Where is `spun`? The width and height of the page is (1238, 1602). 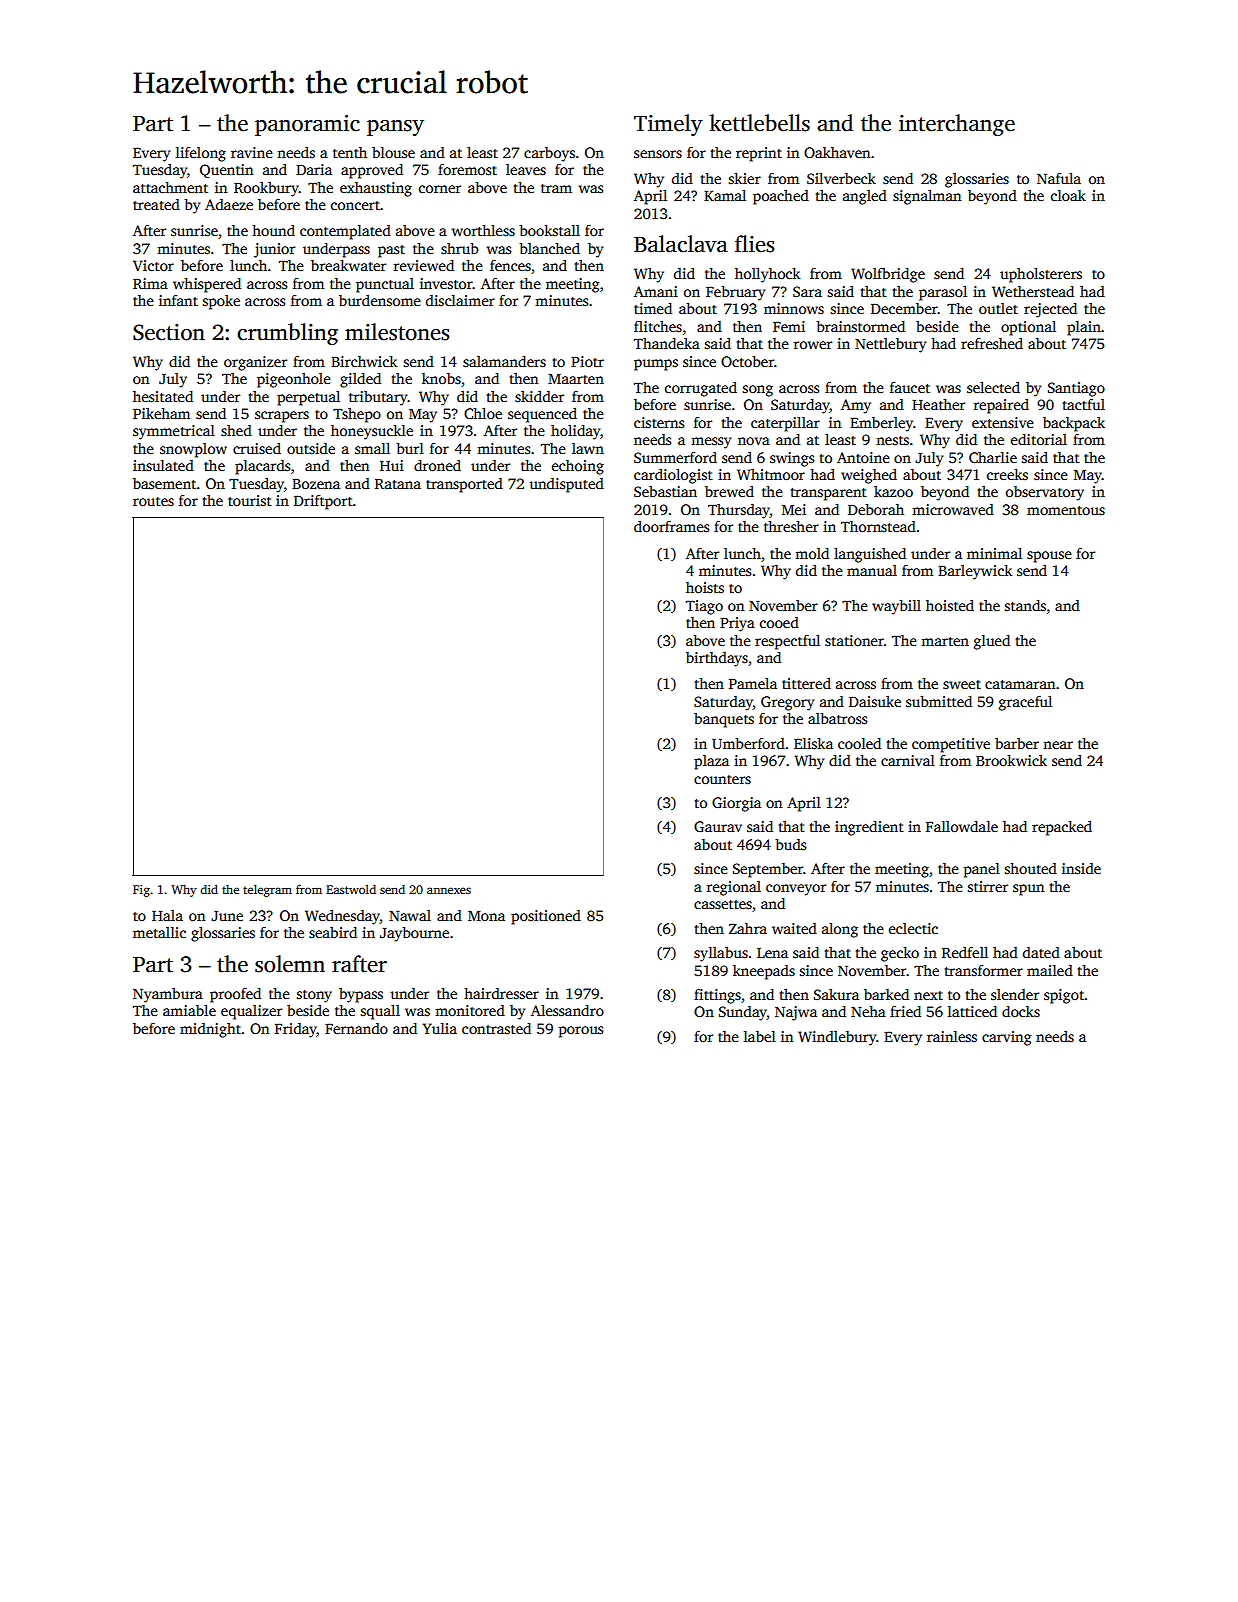 spun is located at coordinates (1028, 890).
